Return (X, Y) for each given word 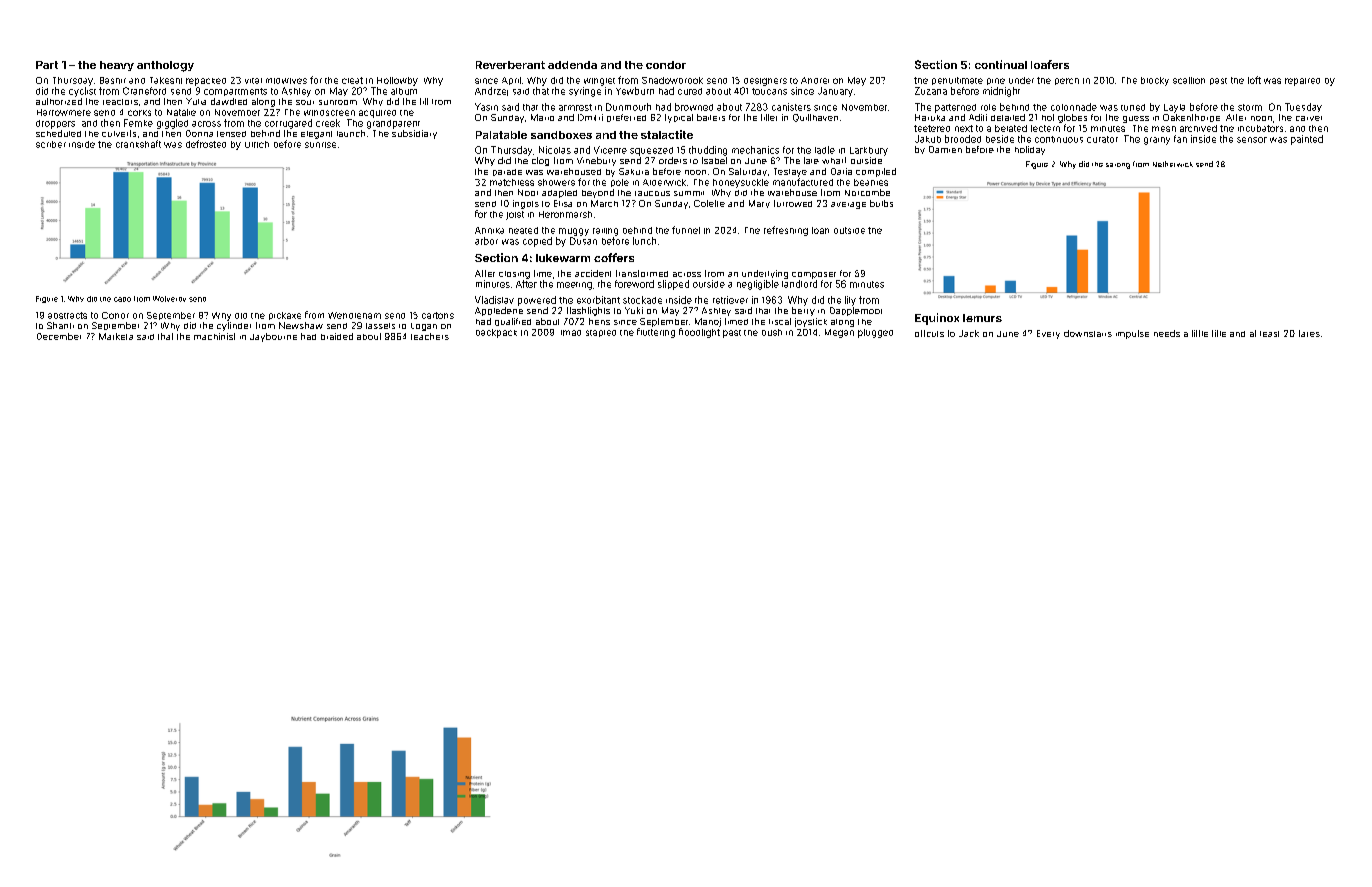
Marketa (116, 336)
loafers (1050, 64)
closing (514, 275)
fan (1180, 139)
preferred (626, 118)
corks (139, 113)
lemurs (982, 318)
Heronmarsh (565, 214)
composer (814, 275)
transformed (642, 273)
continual (1001, 64)
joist (515, 215)
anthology (165, 66)
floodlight (699, 333)
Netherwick (1173, 164)
